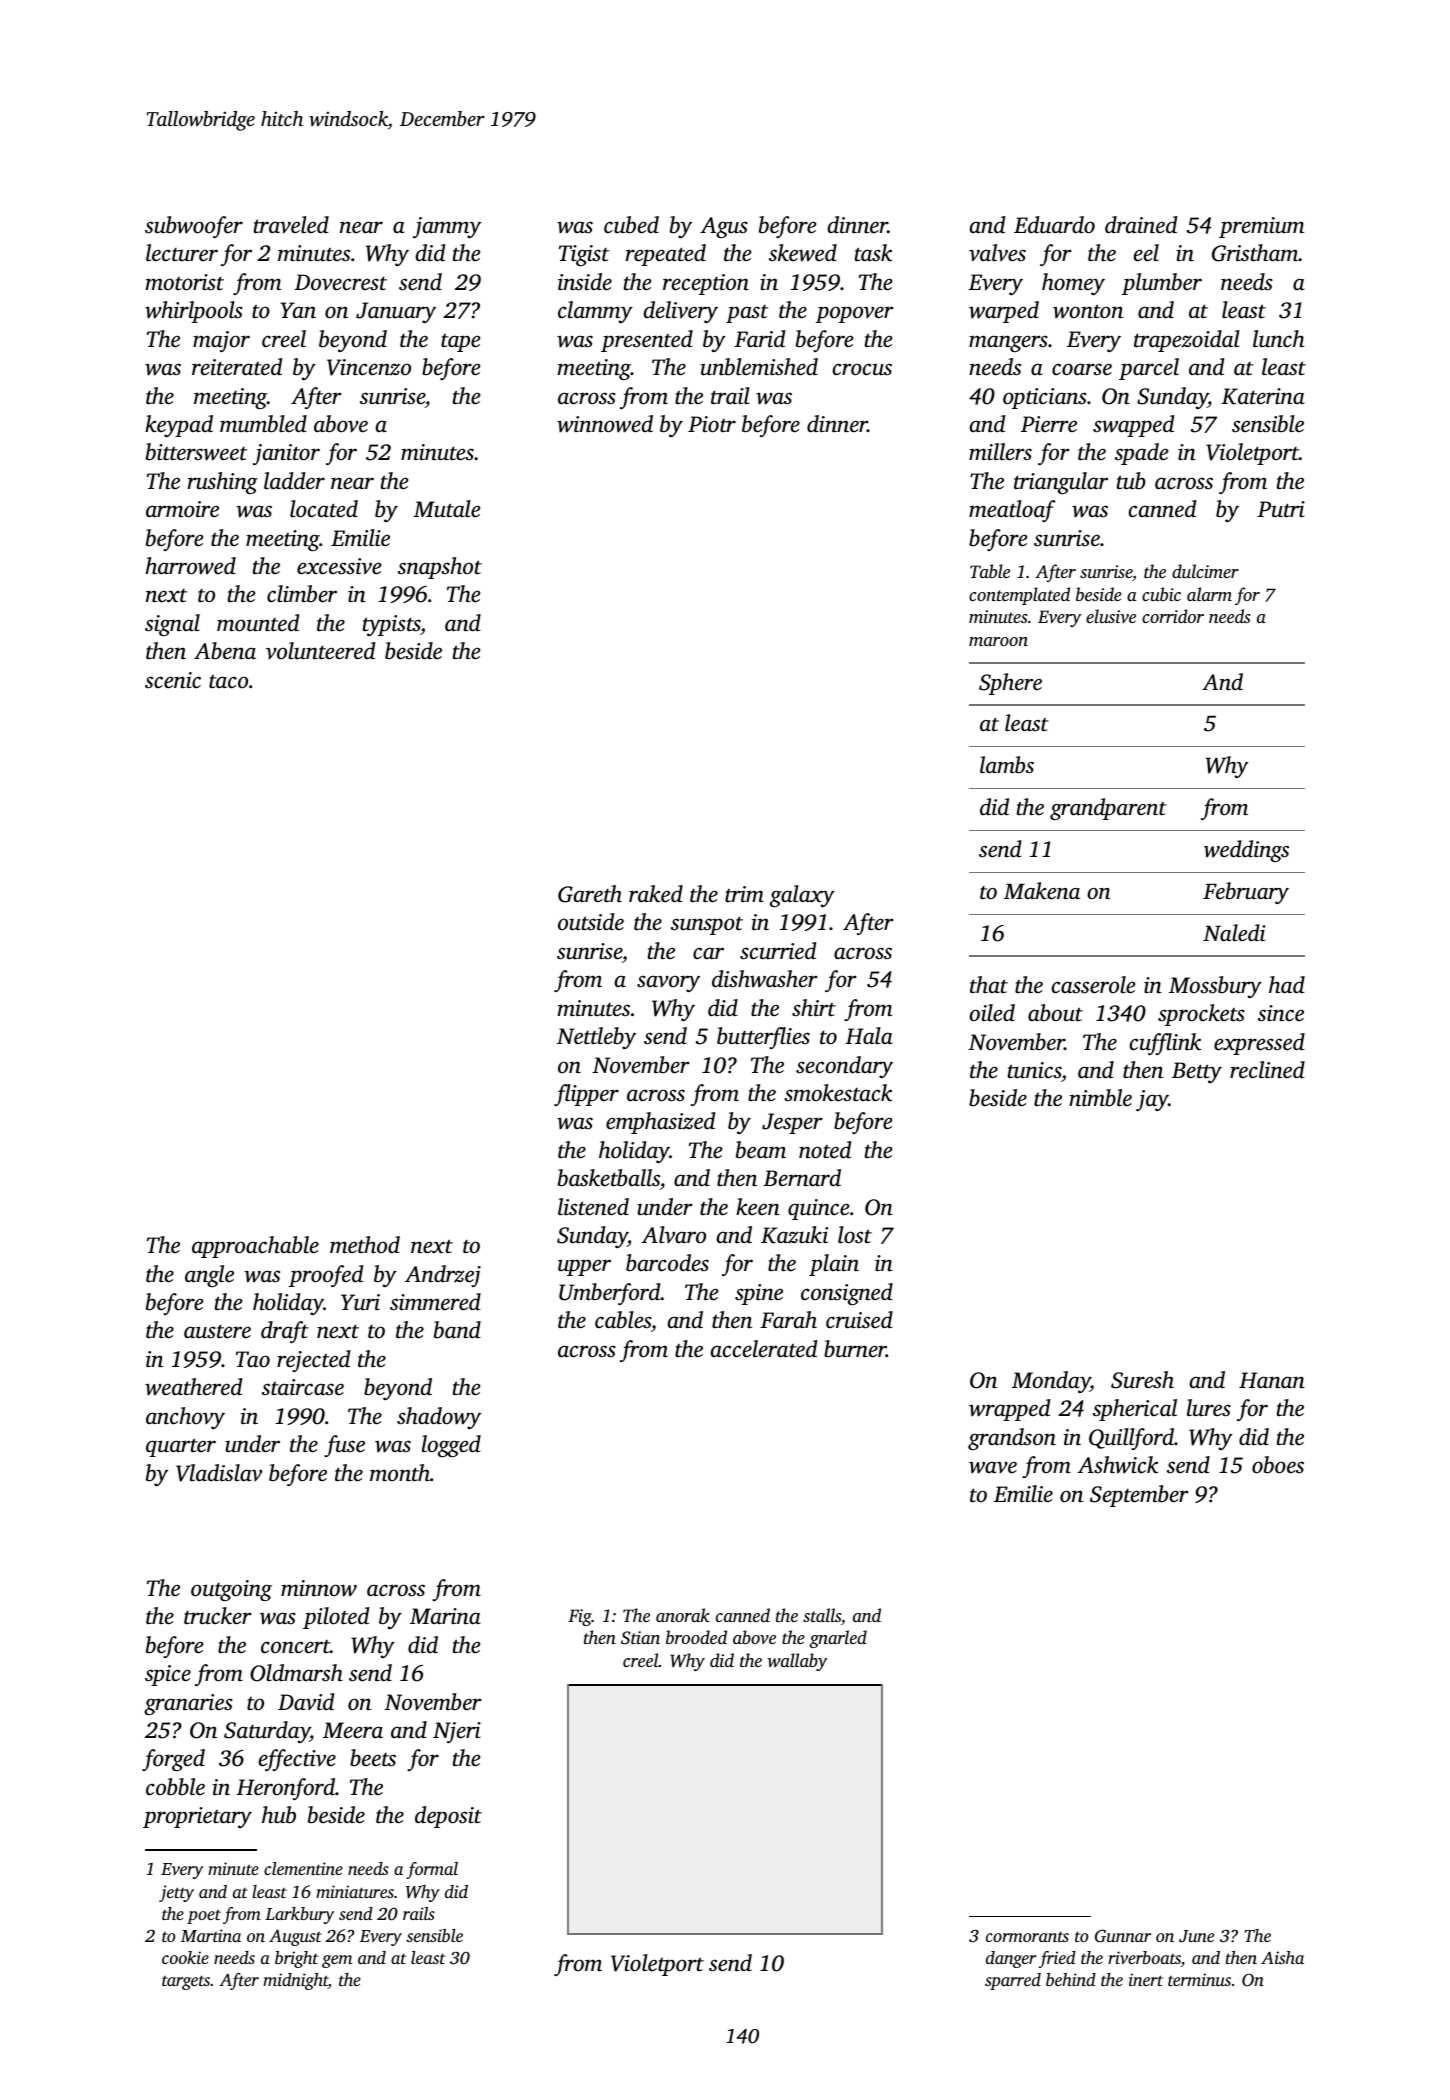 The width and height of the image is (1450, 2100). Describe the element at coordinates (291, 225) in the image. I see `traveled` at that location.
